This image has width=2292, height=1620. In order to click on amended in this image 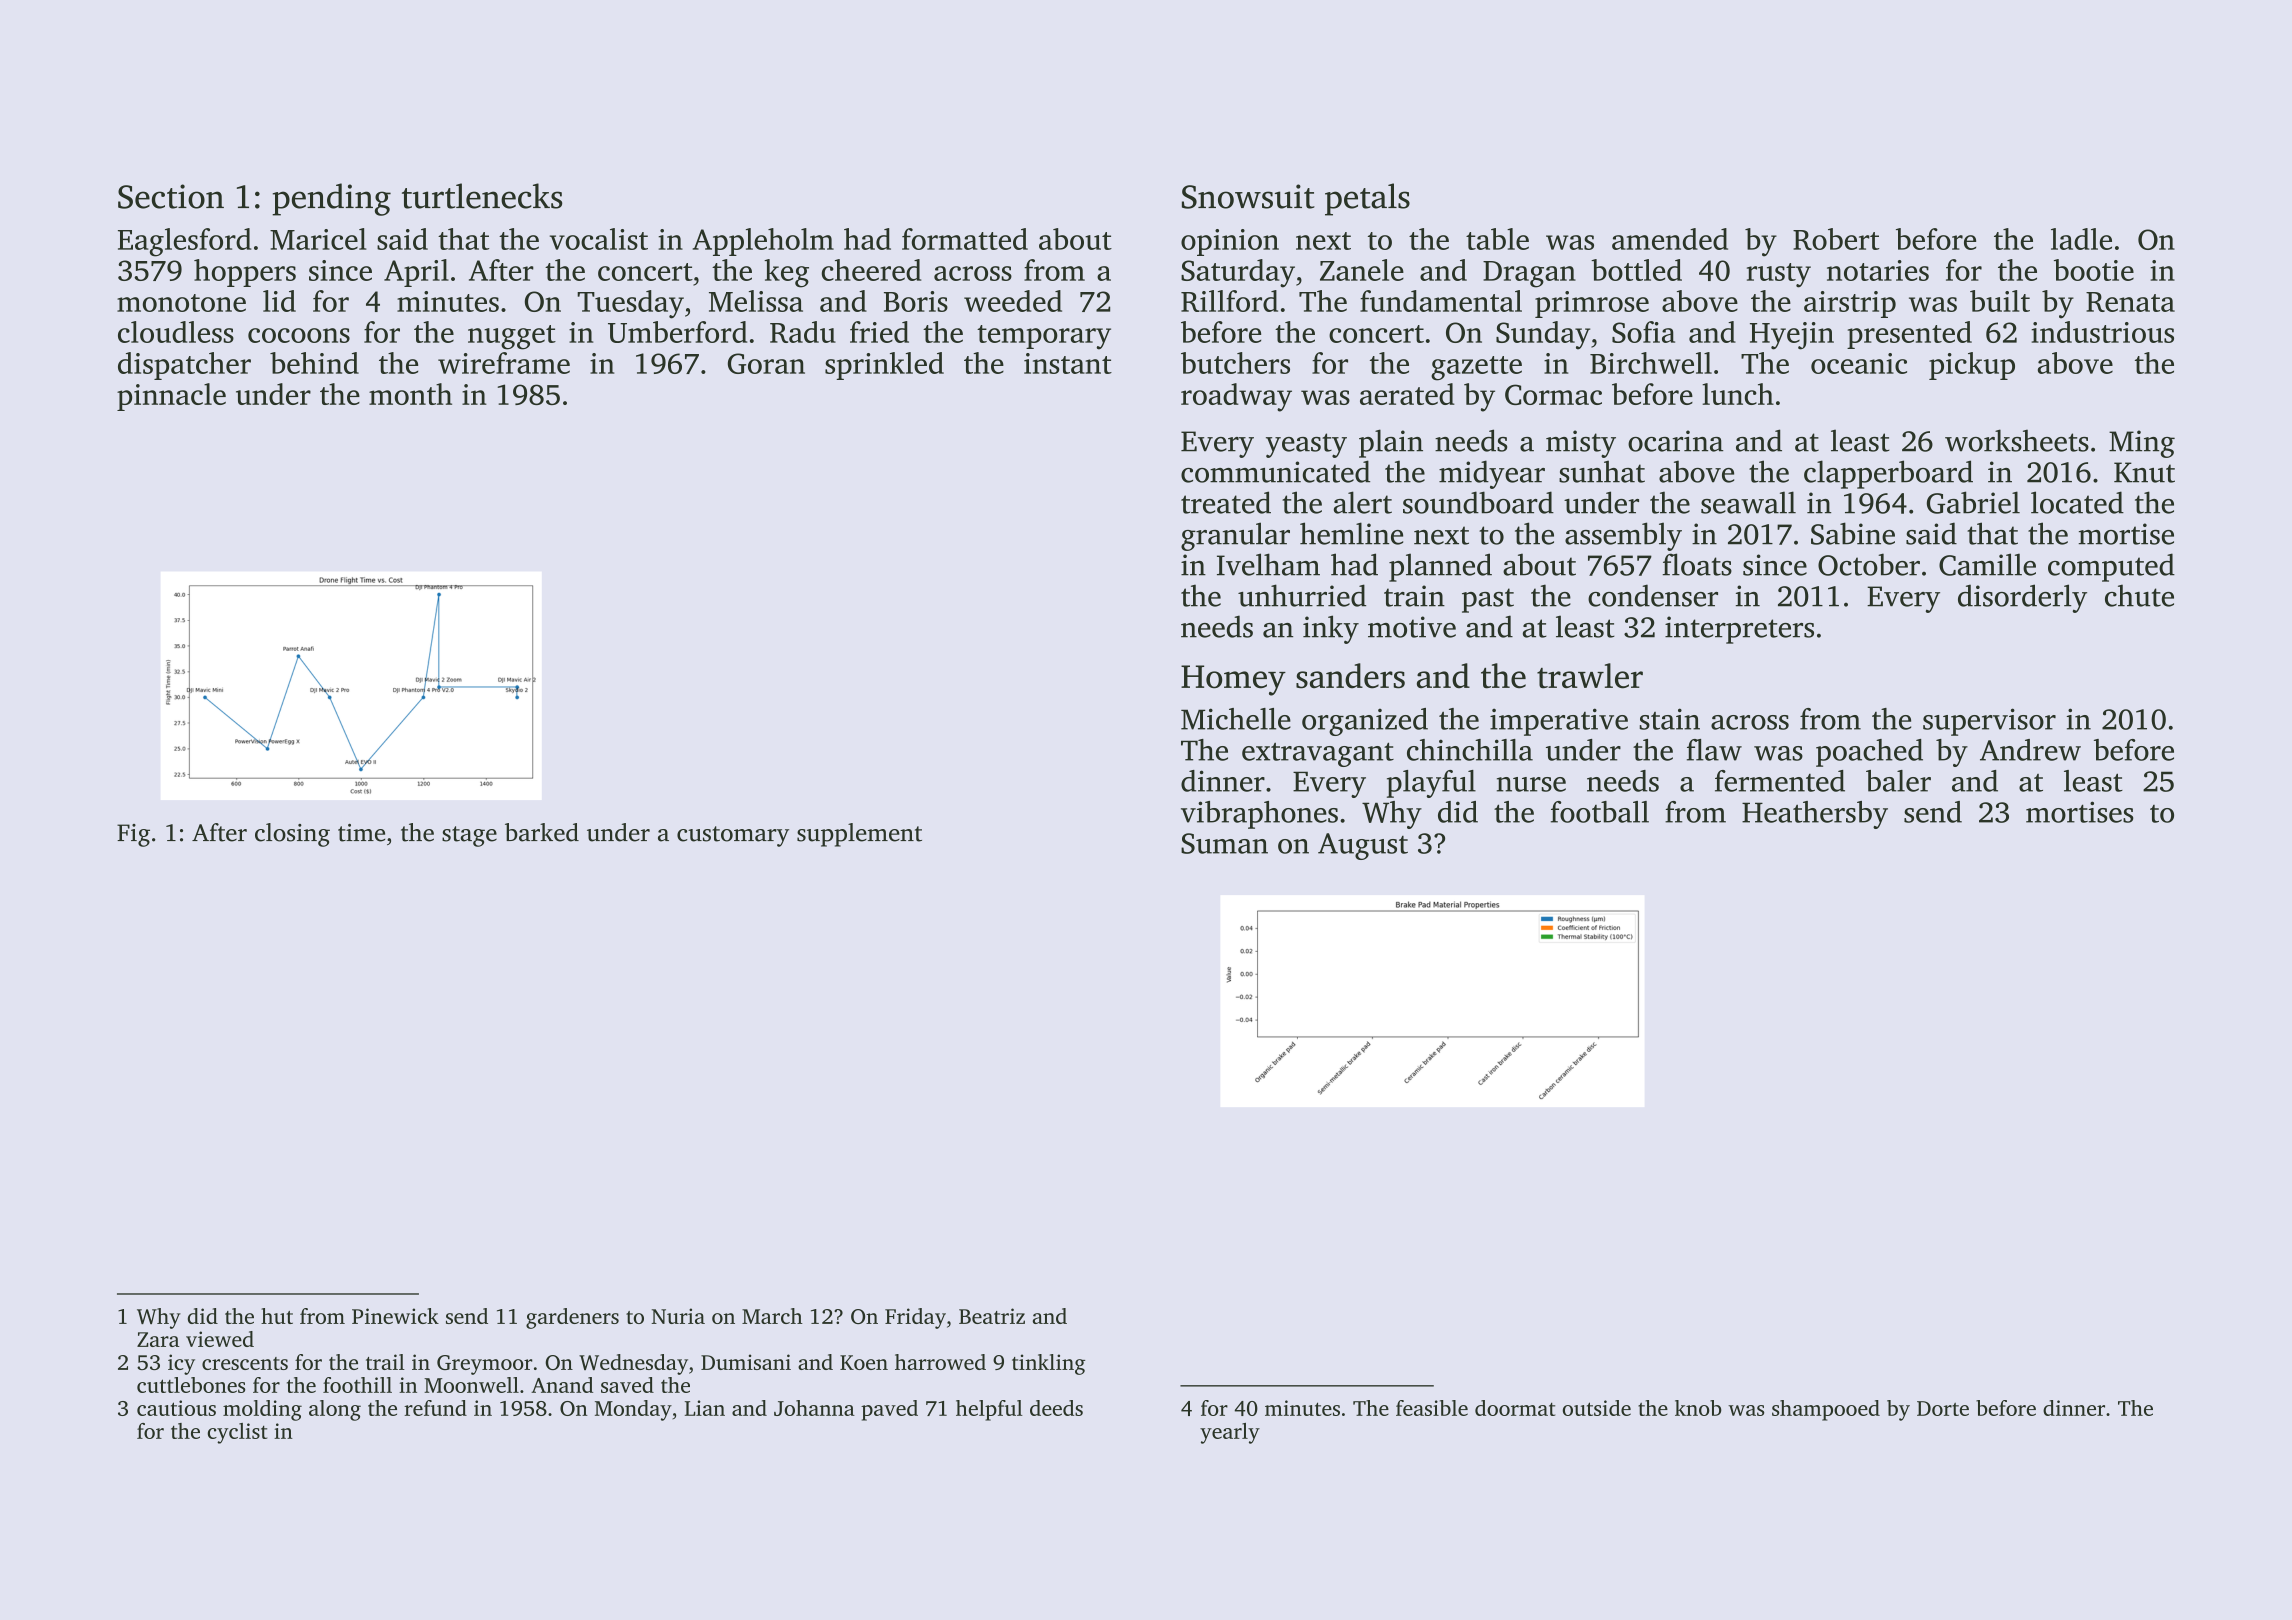, I will do `click(1670, 239)`.
